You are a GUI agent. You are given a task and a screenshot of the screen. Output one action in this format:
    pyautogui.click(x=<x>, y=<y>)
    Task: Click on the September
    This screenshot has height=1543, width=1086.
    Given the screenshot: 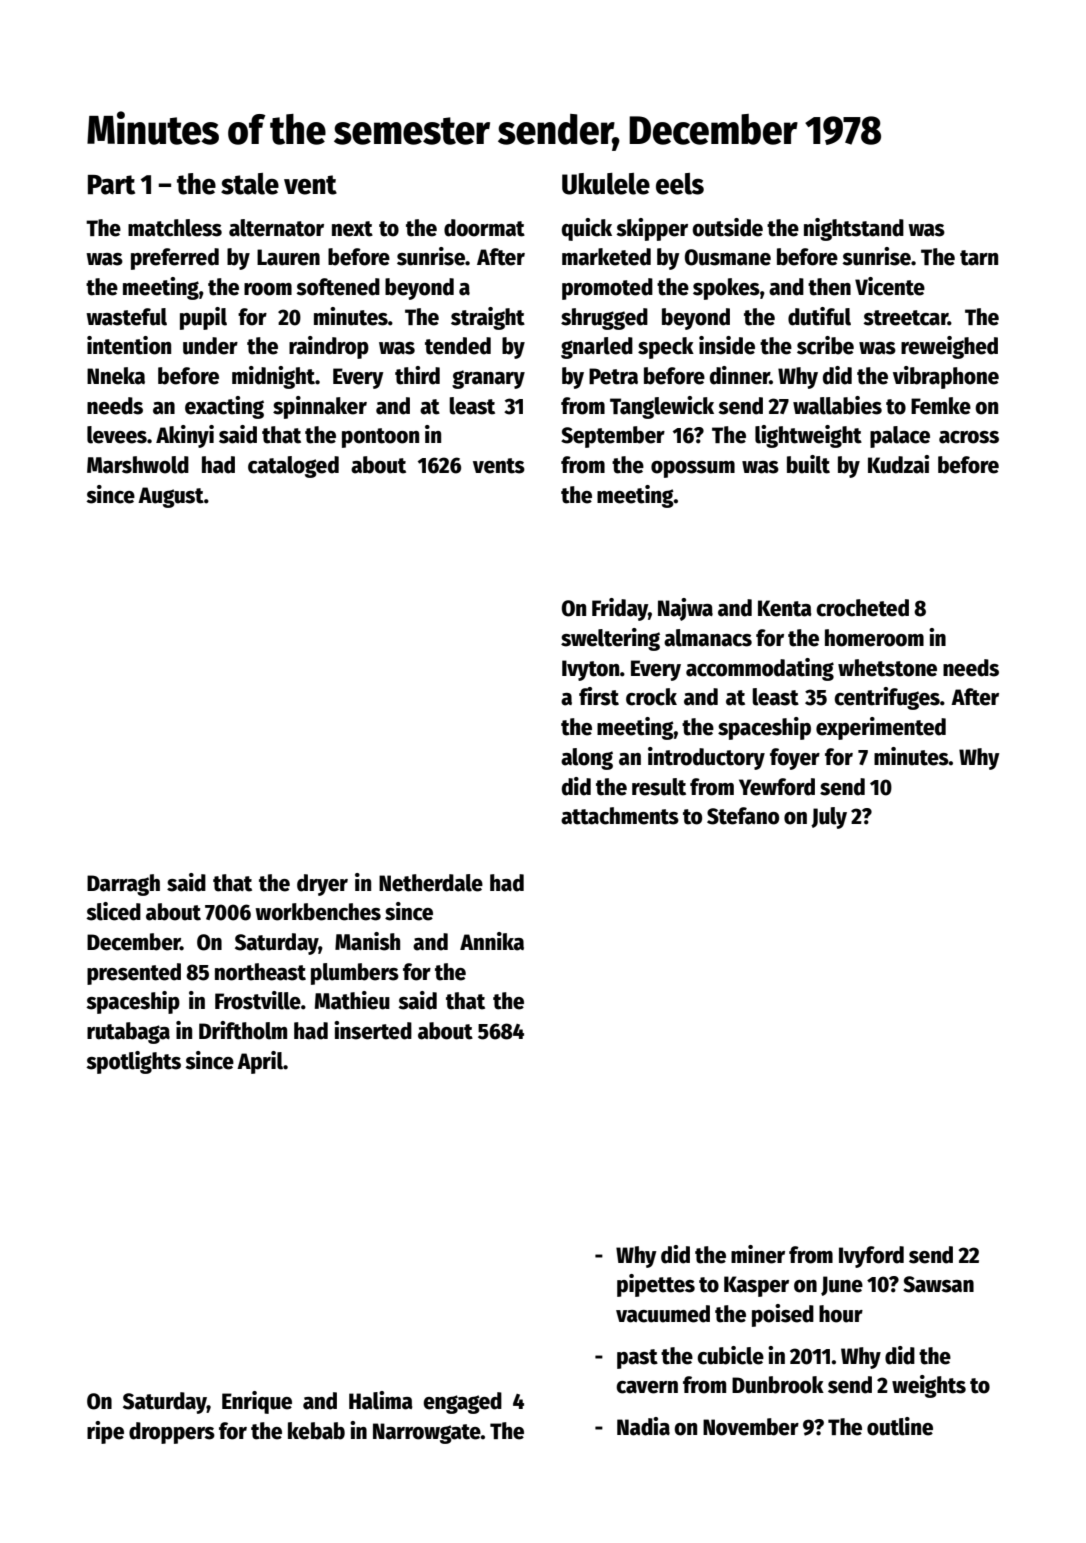 What is the action you would take?
    pyautogui.click(x=613, y=437)
